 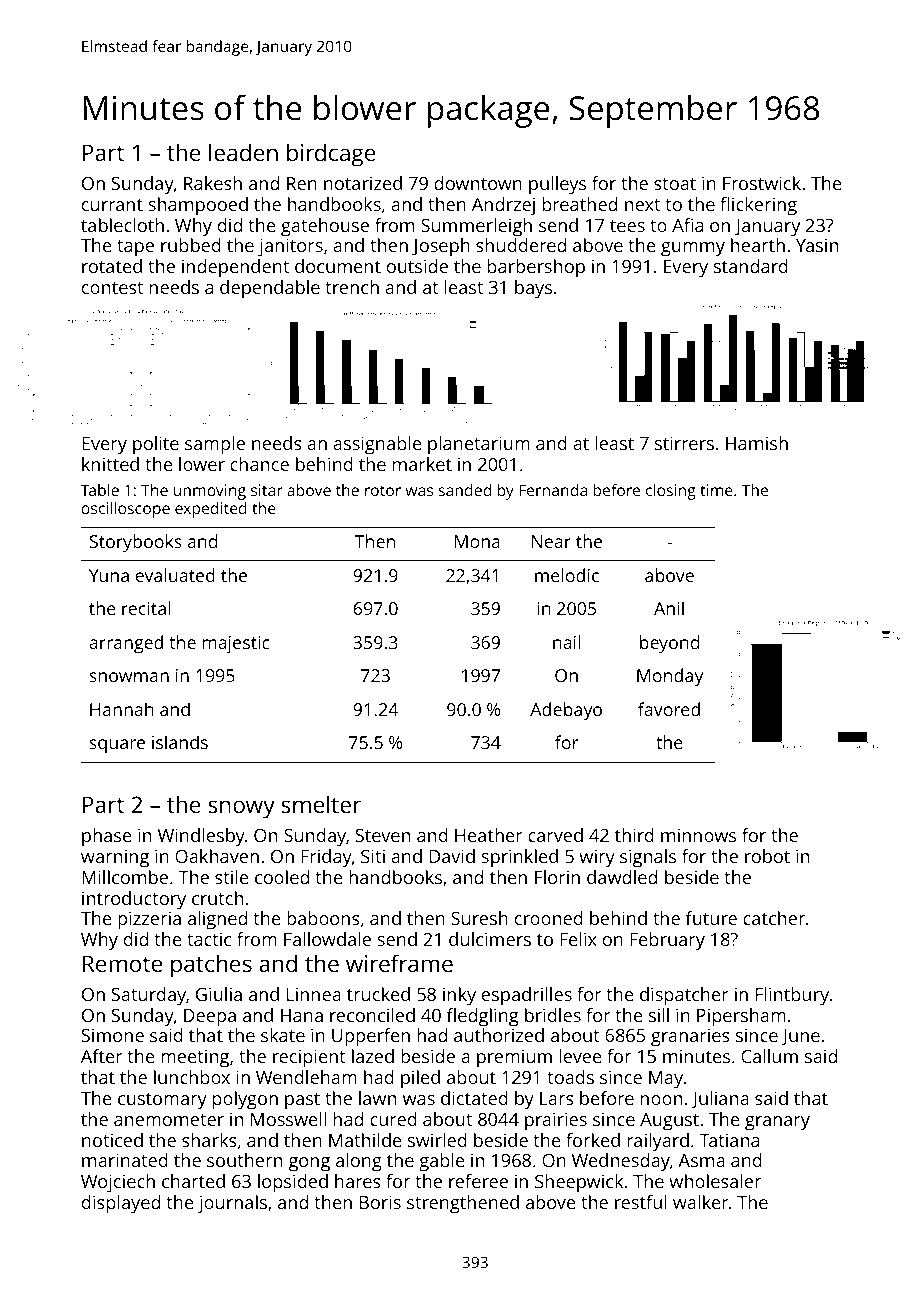 I want to click on Sheepwick, so click(x=579, y=1183).
